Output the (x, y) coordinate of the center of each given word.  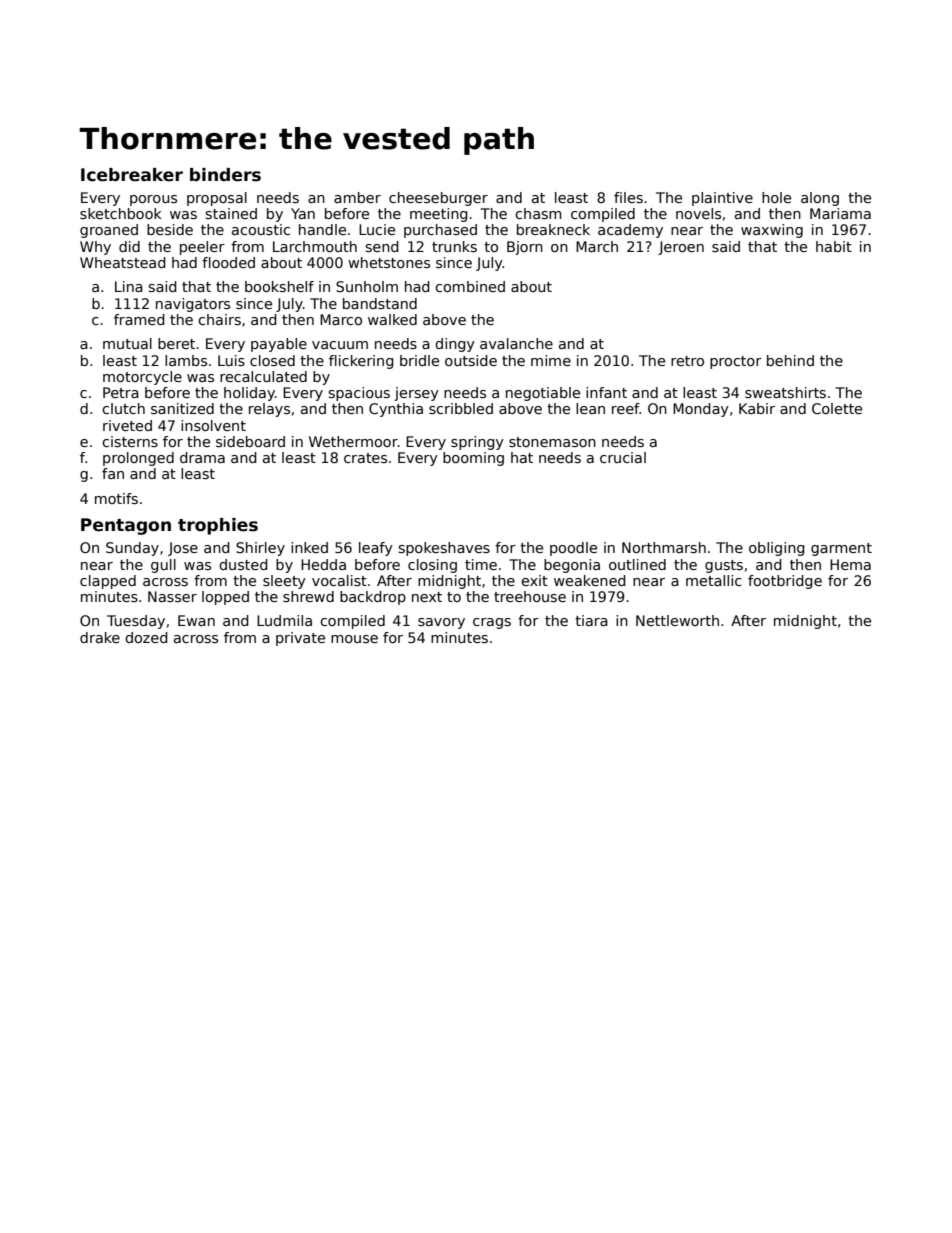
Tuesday (136, 622)
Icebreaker (132, 175)
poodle (573, 549)
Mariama (840, 213)
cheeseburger (438, 199)
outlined (637, 564)
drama (202, 457)
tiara (591, 620)
